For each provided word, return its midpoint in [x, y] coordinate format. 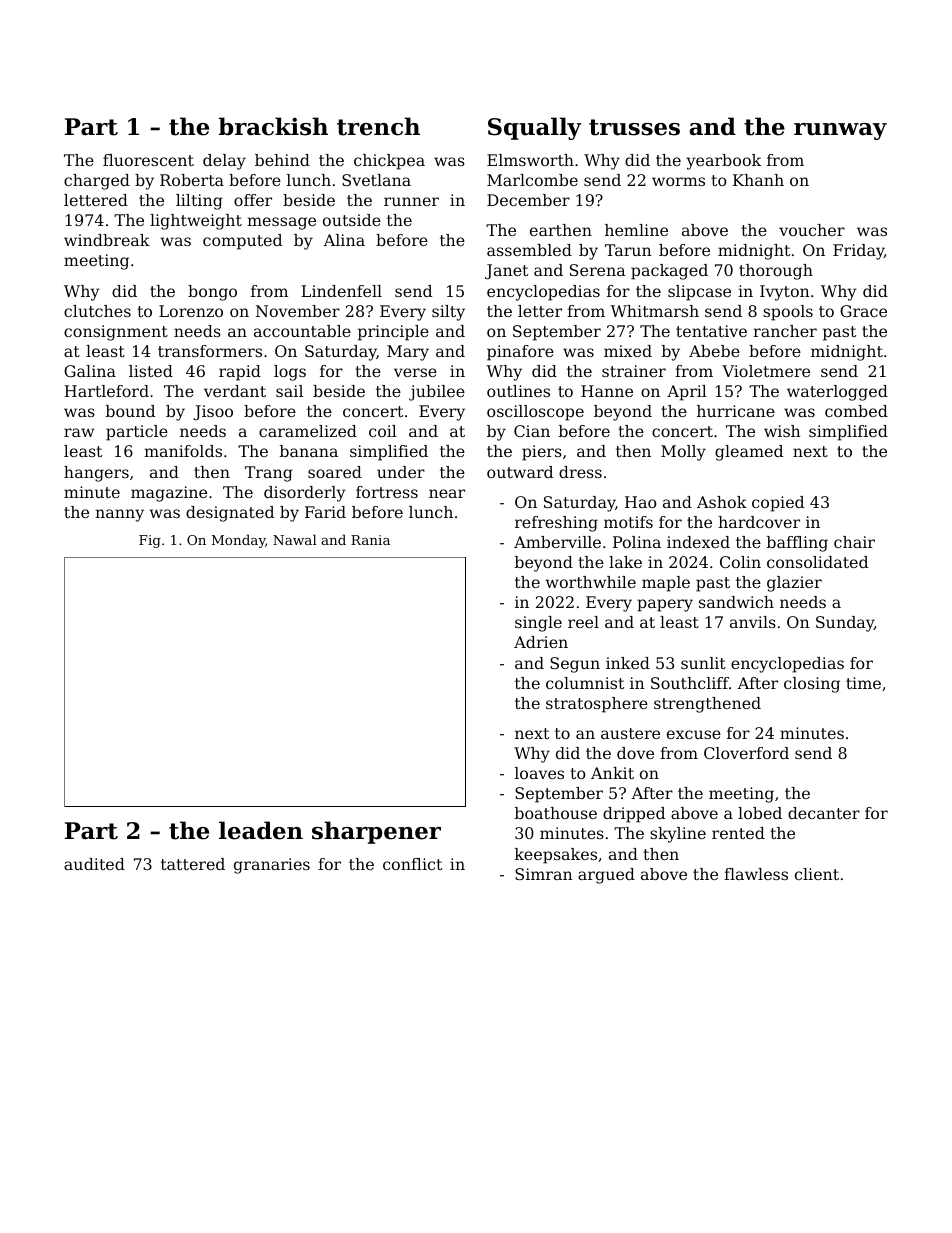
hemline [636, 230]
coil [383, 431]
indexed [698, 542]
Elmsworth [530, 160]
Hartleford [106, 391]
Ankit [612, 773]
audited [94, 864]
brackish [273, 126]
